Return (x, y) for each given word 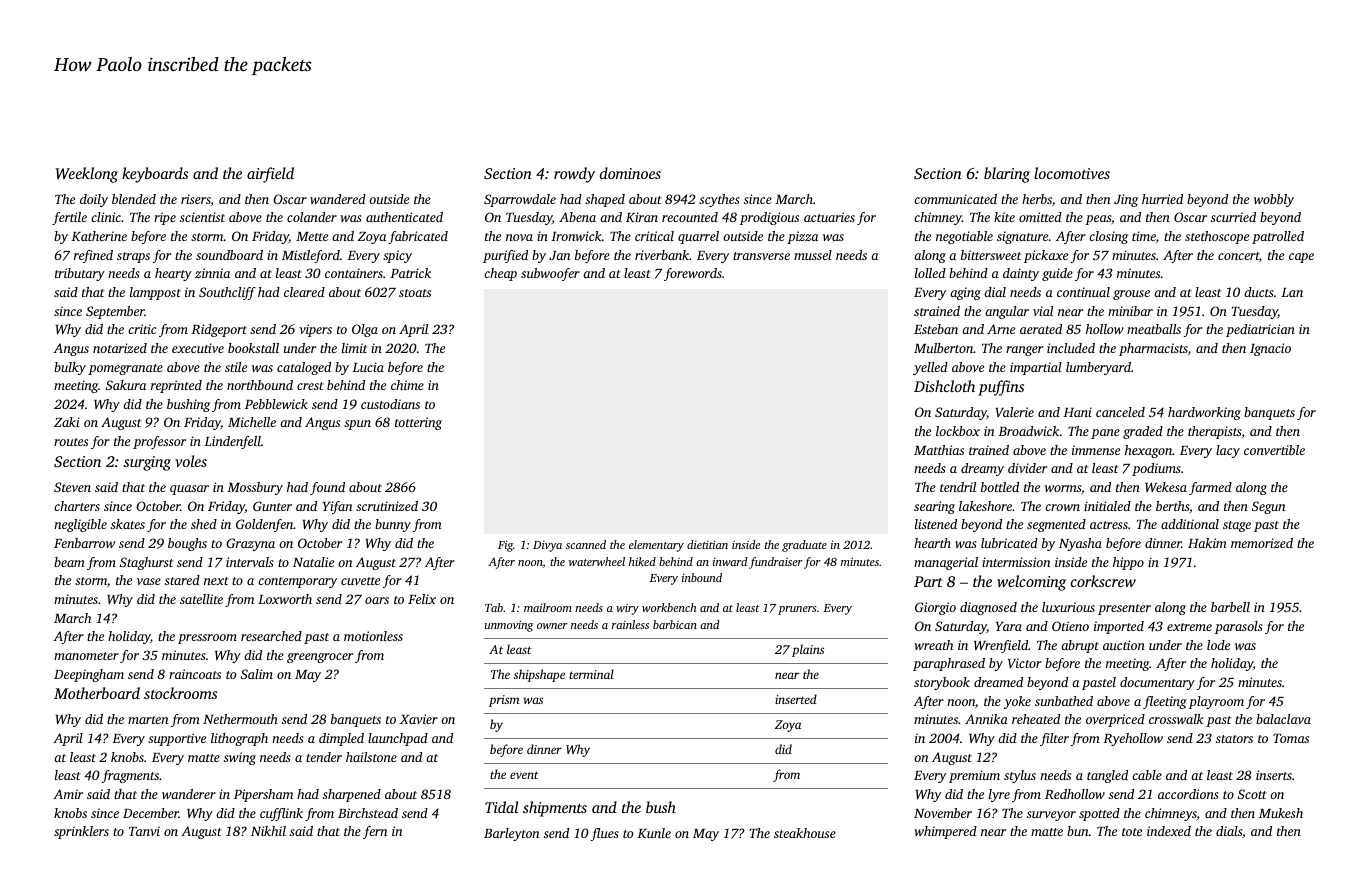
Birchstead (368, 813)
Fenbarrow (84, 543)
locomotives (1072, 173)
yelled (930, 368)
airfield (270, 175)
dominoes (630, 173)
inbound (702, 577)
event (524, 775)
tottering (418, 423)
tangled (1107, 776)
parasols (1239, 627)
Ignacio (1270, 349)
